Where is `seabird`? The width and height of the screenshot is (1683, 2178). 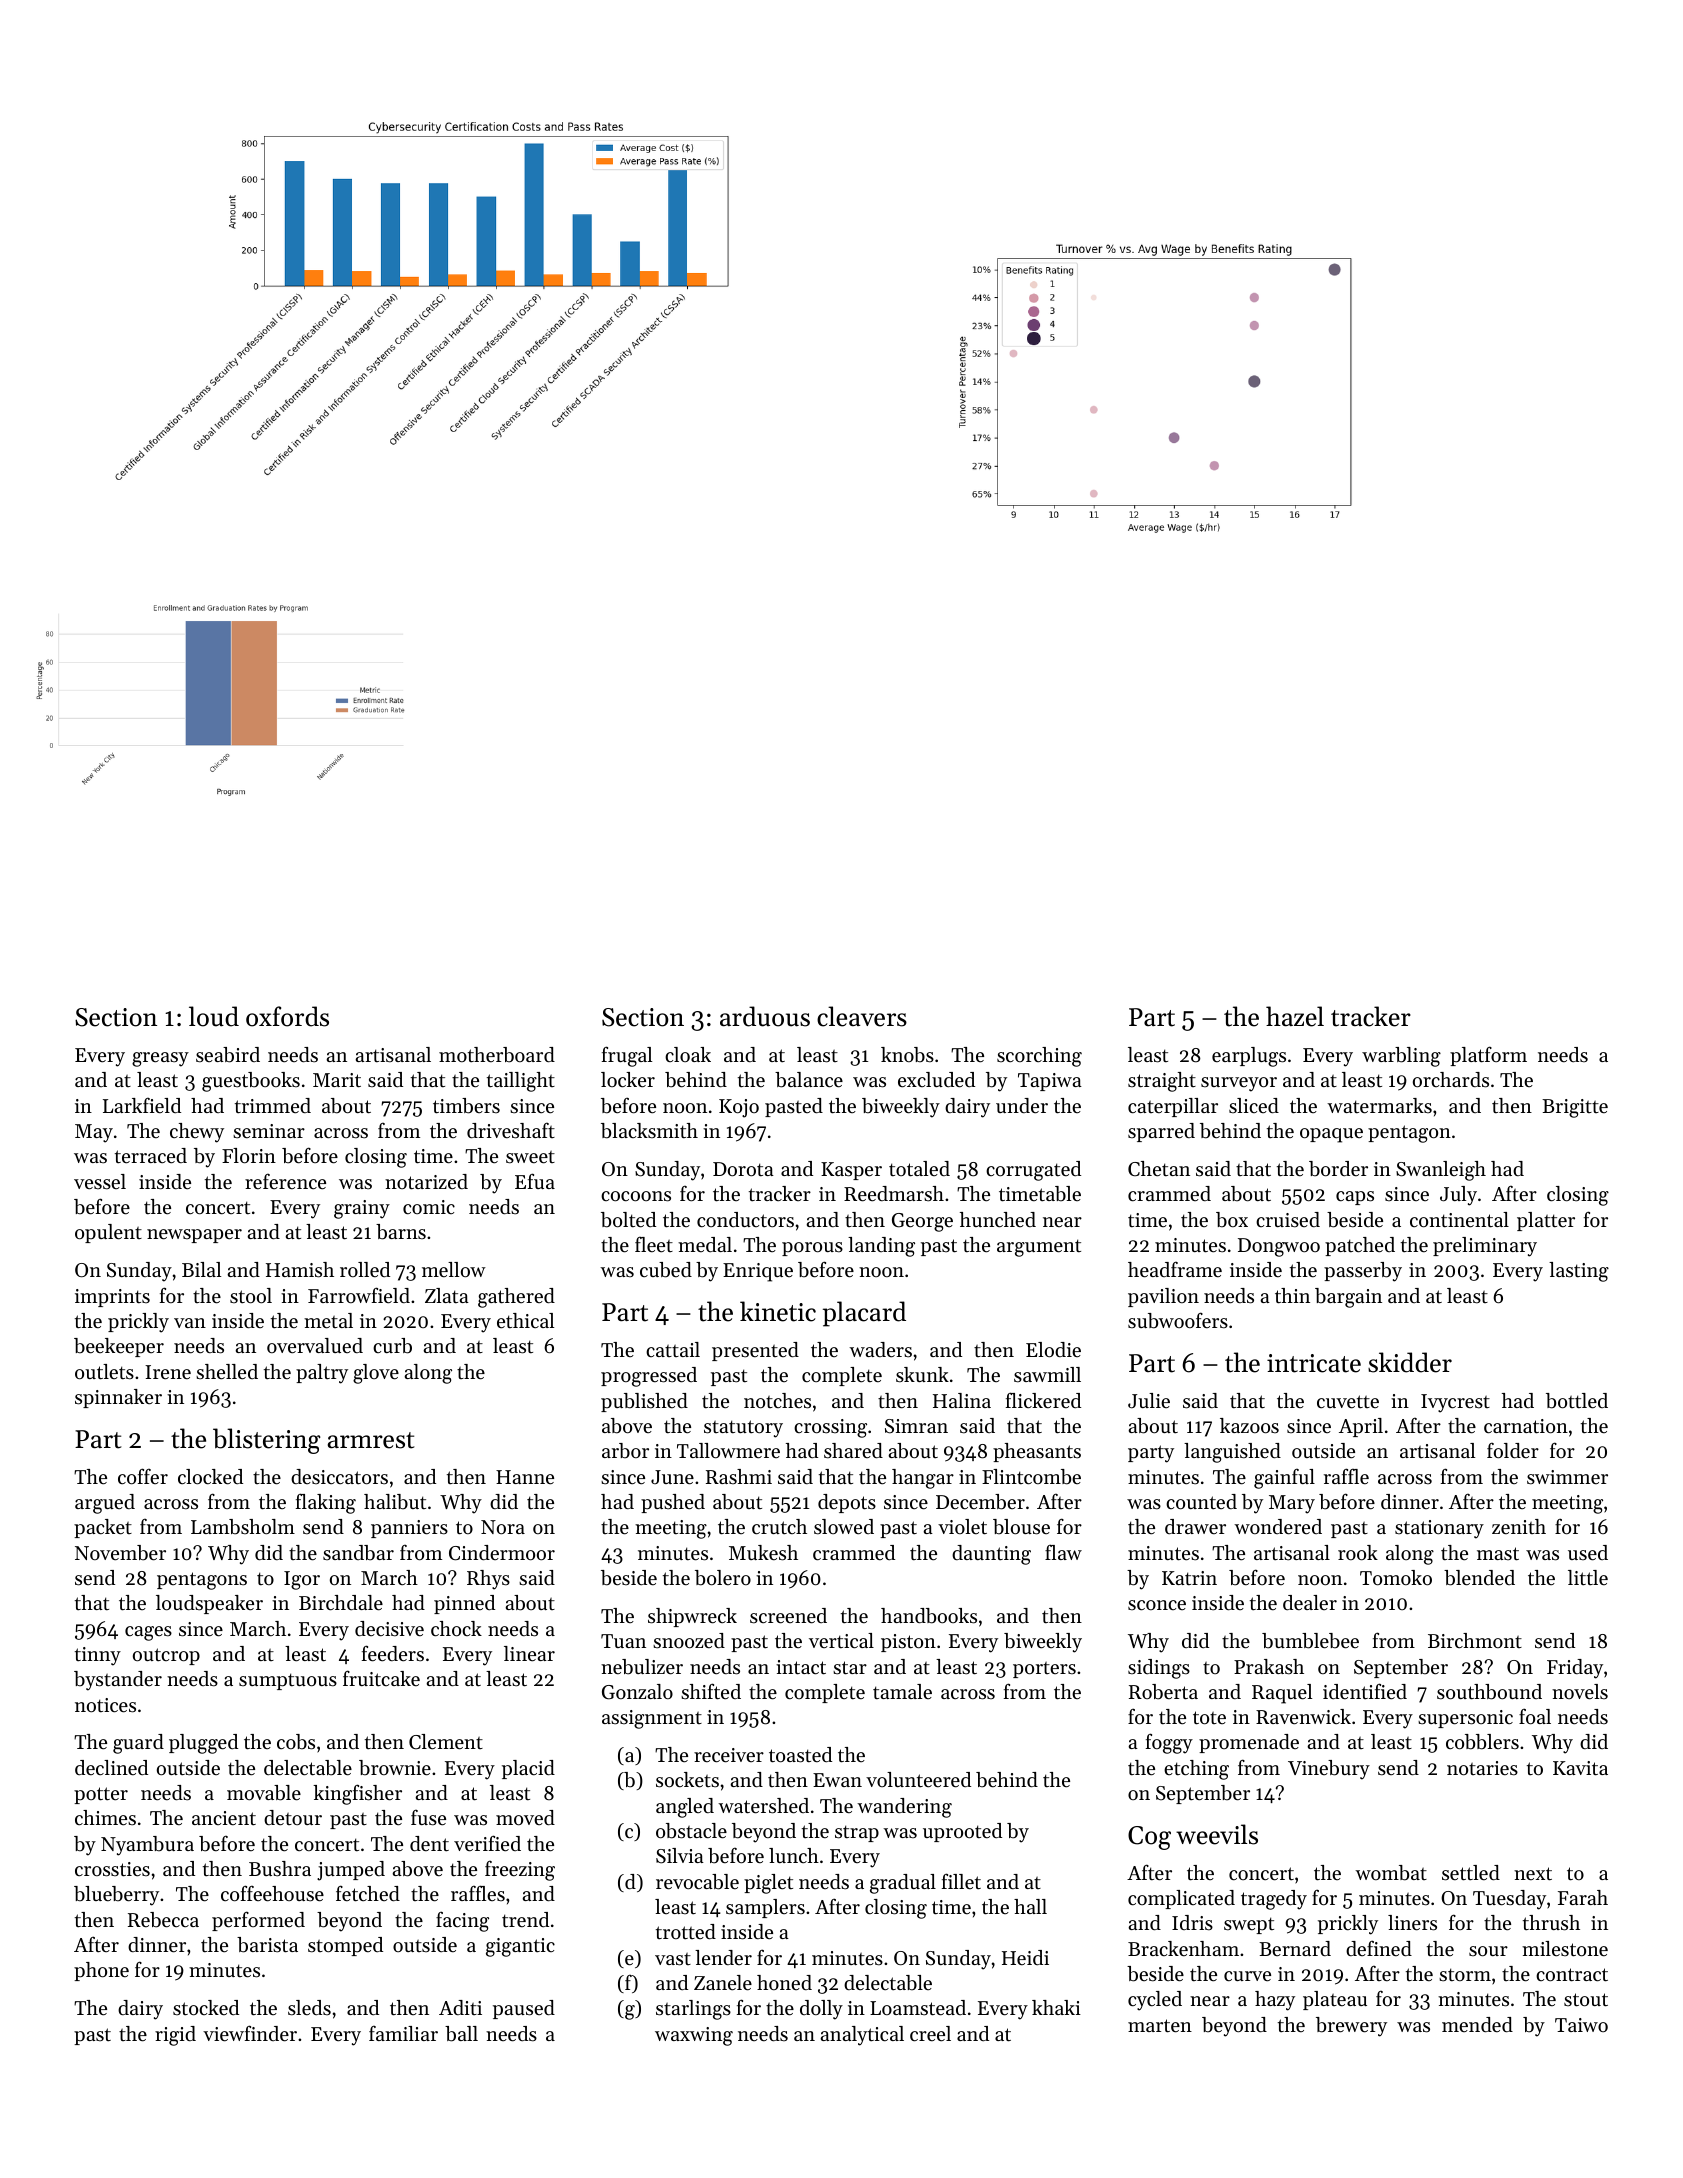 seabird is located at coordinates (228, 1055).
